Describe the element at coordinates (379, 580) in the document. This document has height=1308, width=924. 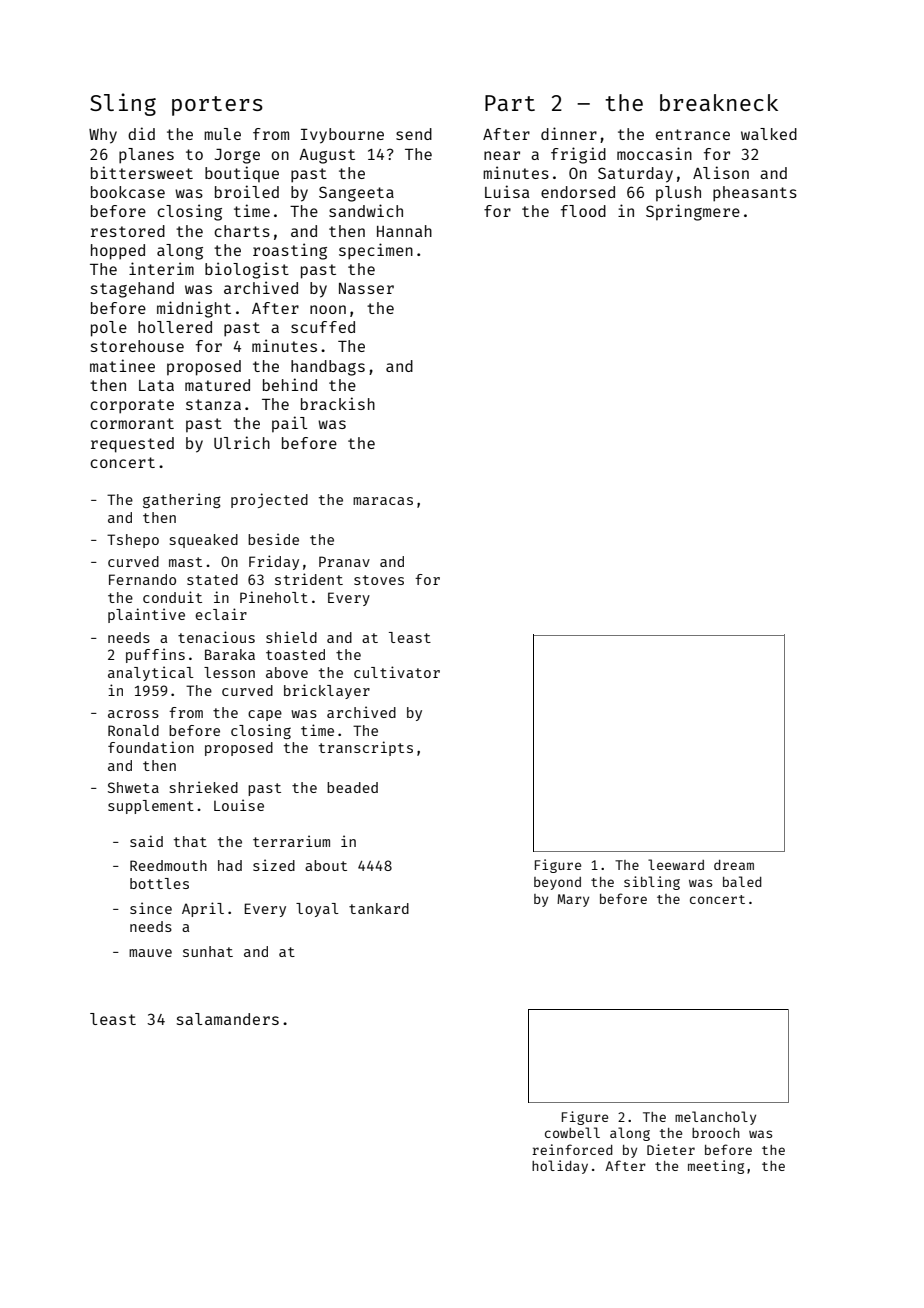
I see `stoves` at that location.
